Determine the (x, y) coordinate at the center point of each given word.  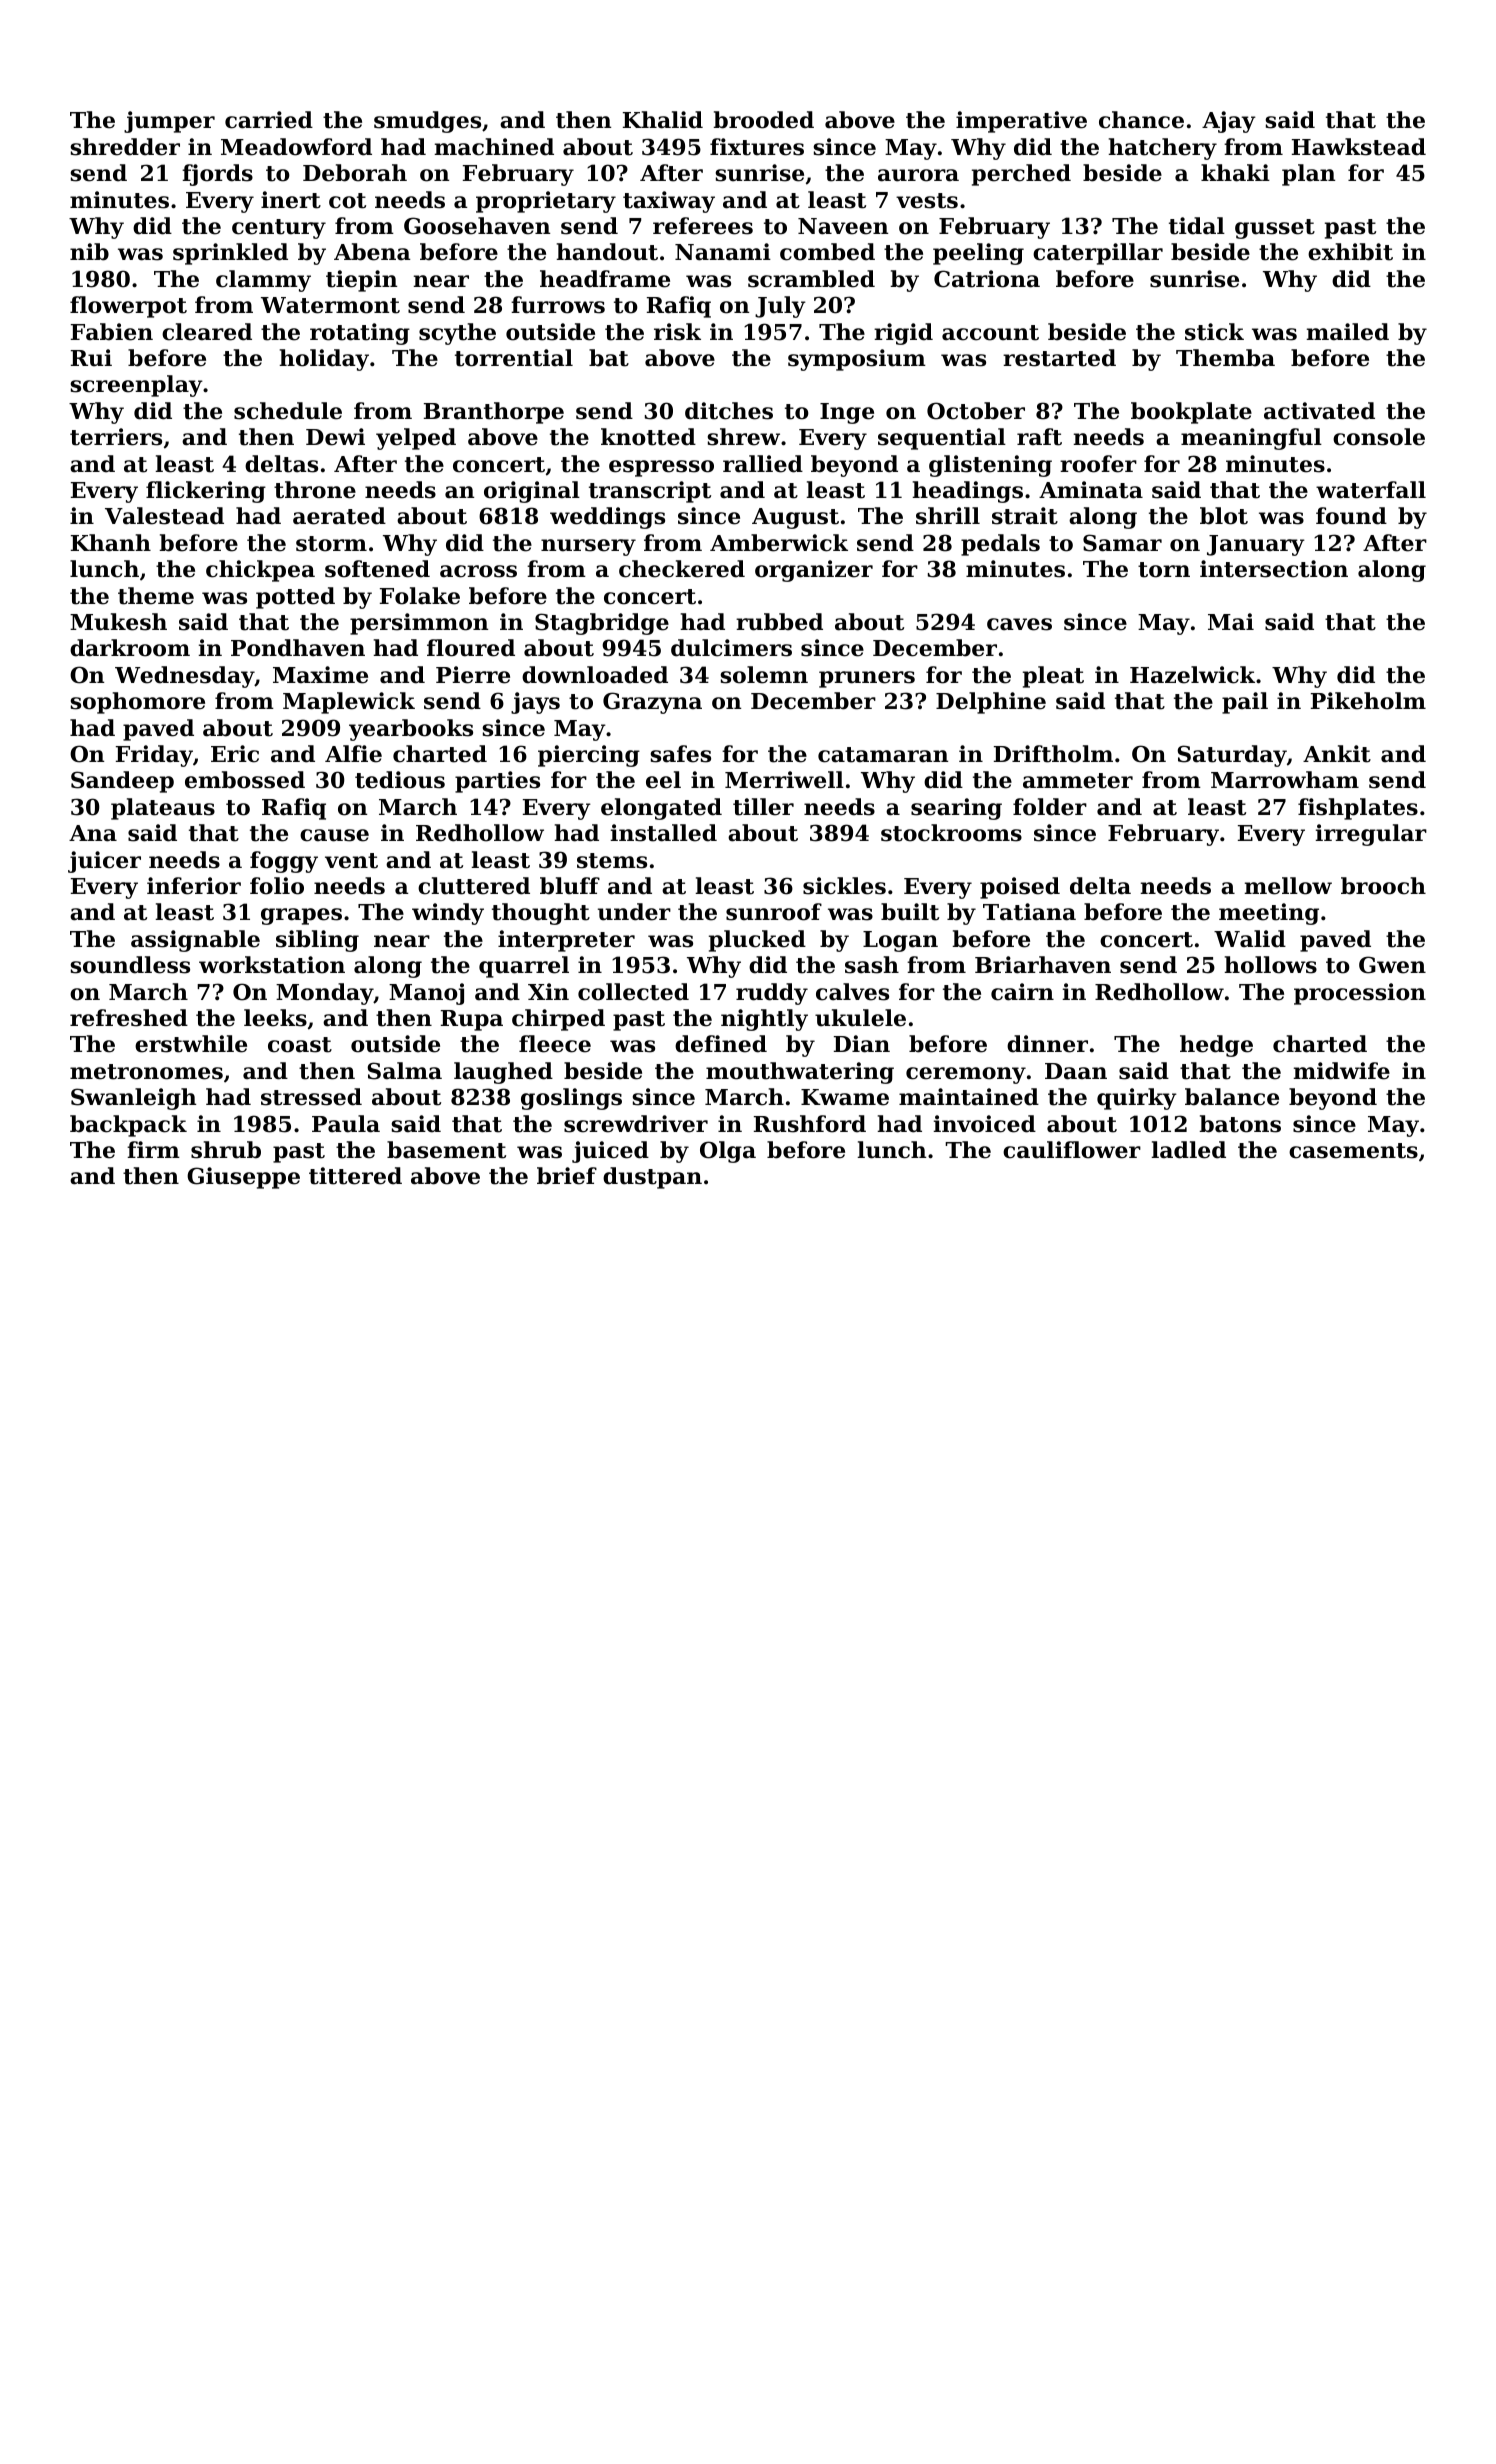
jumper (169, 122)
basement (446, 1150)
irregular (1371, 835)
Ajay (1229, 122)
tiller (763, 807)
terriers (116, 437)
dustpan (652, 1178)
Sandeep (122, 782)
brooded (763, 120)
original (532, 492)
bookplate (1191, 413)
